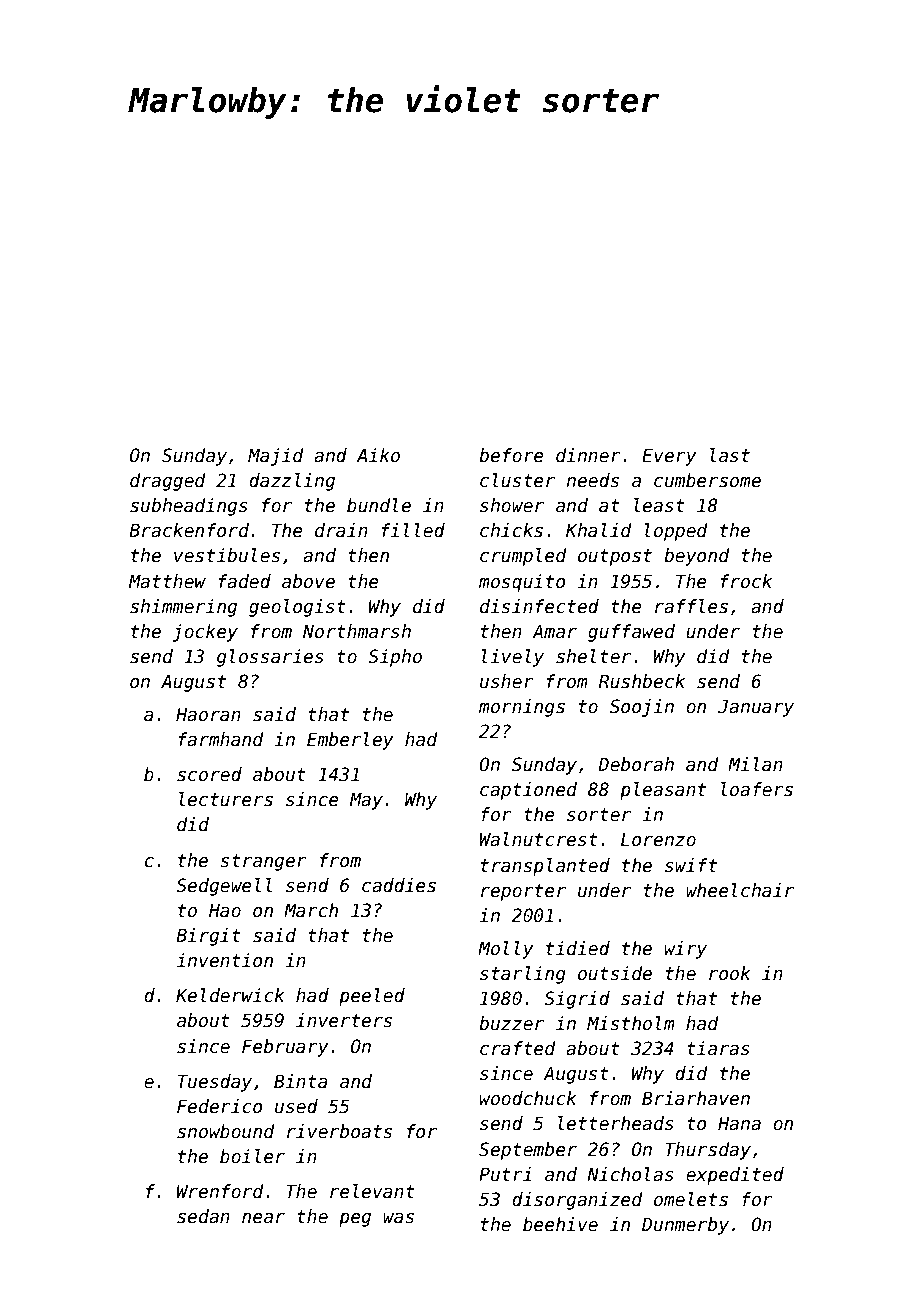 This image has width=924, height=1314. Describe the element at coordinates (691, 606) in the image. I see `raffles` at that location.
